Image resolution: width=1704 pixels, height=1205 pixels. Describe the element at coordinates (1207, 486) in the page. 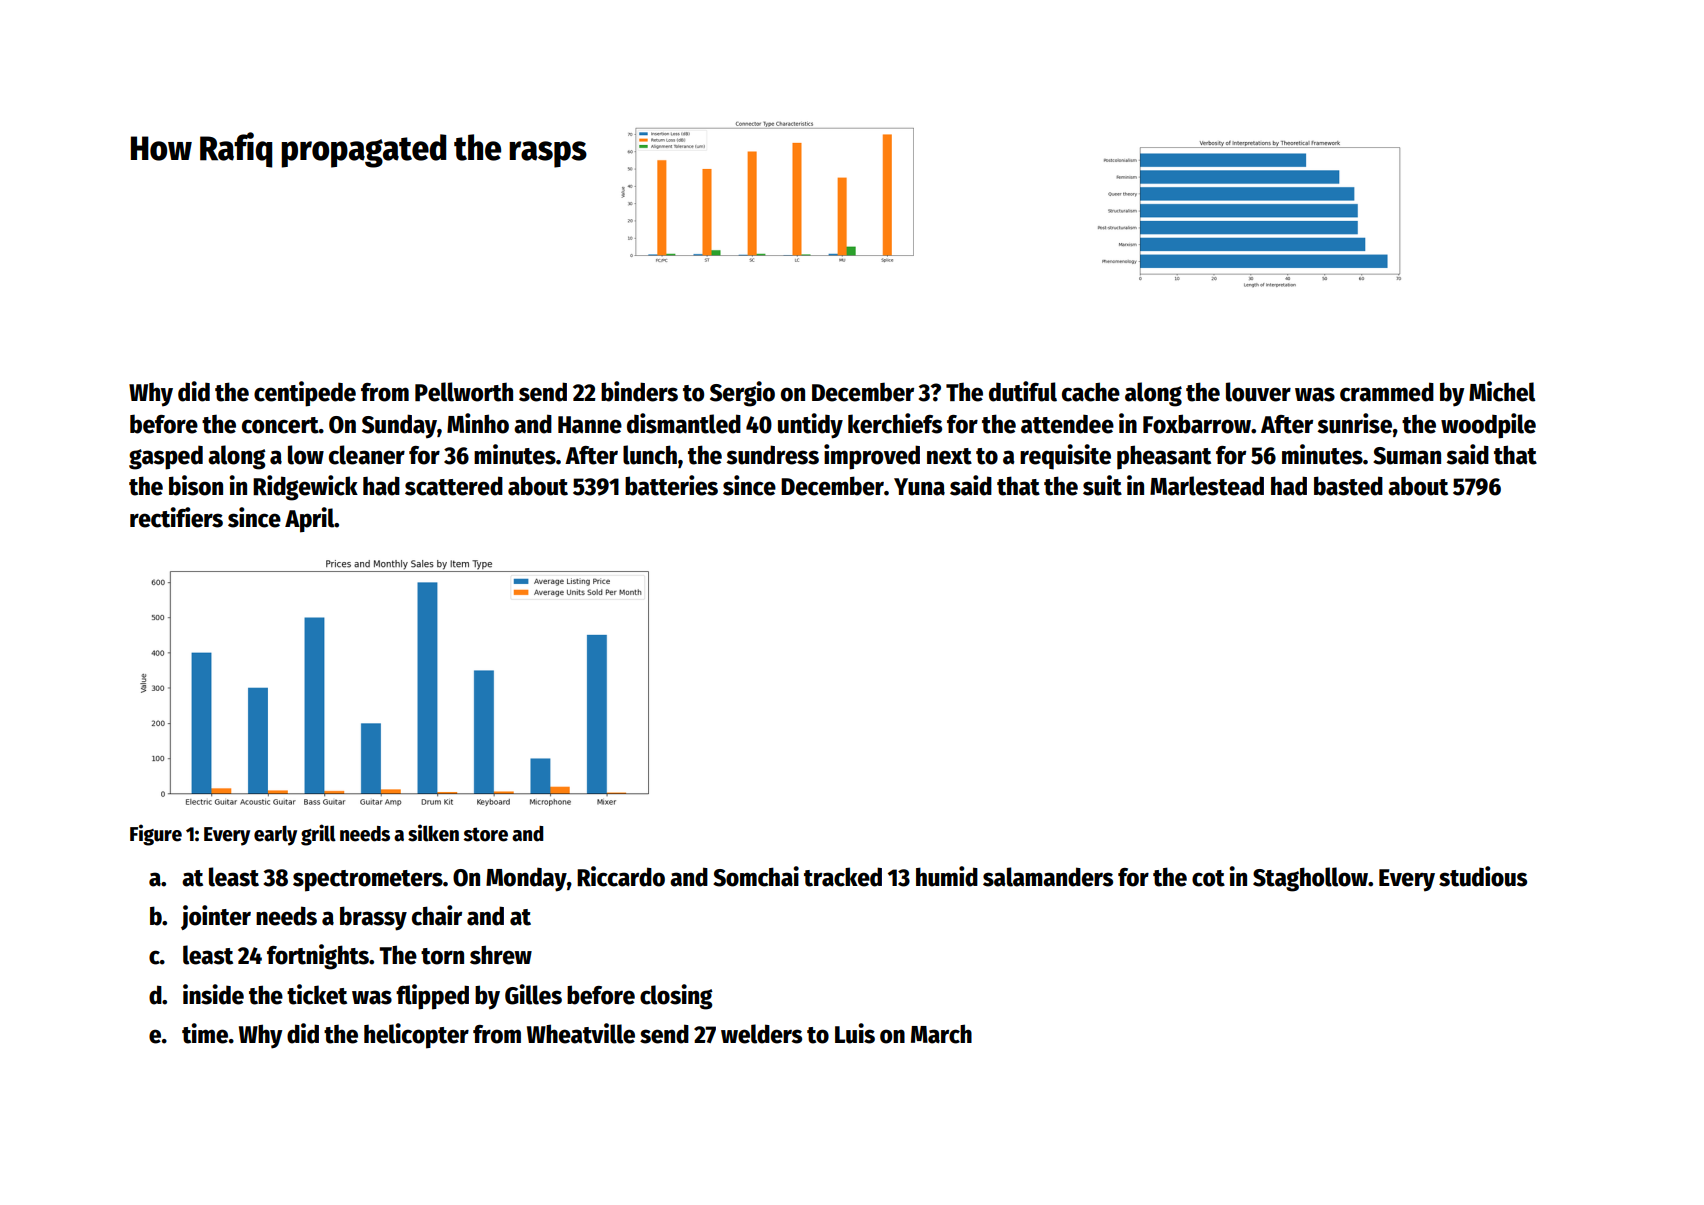

I see `Marlestead` at that location.
